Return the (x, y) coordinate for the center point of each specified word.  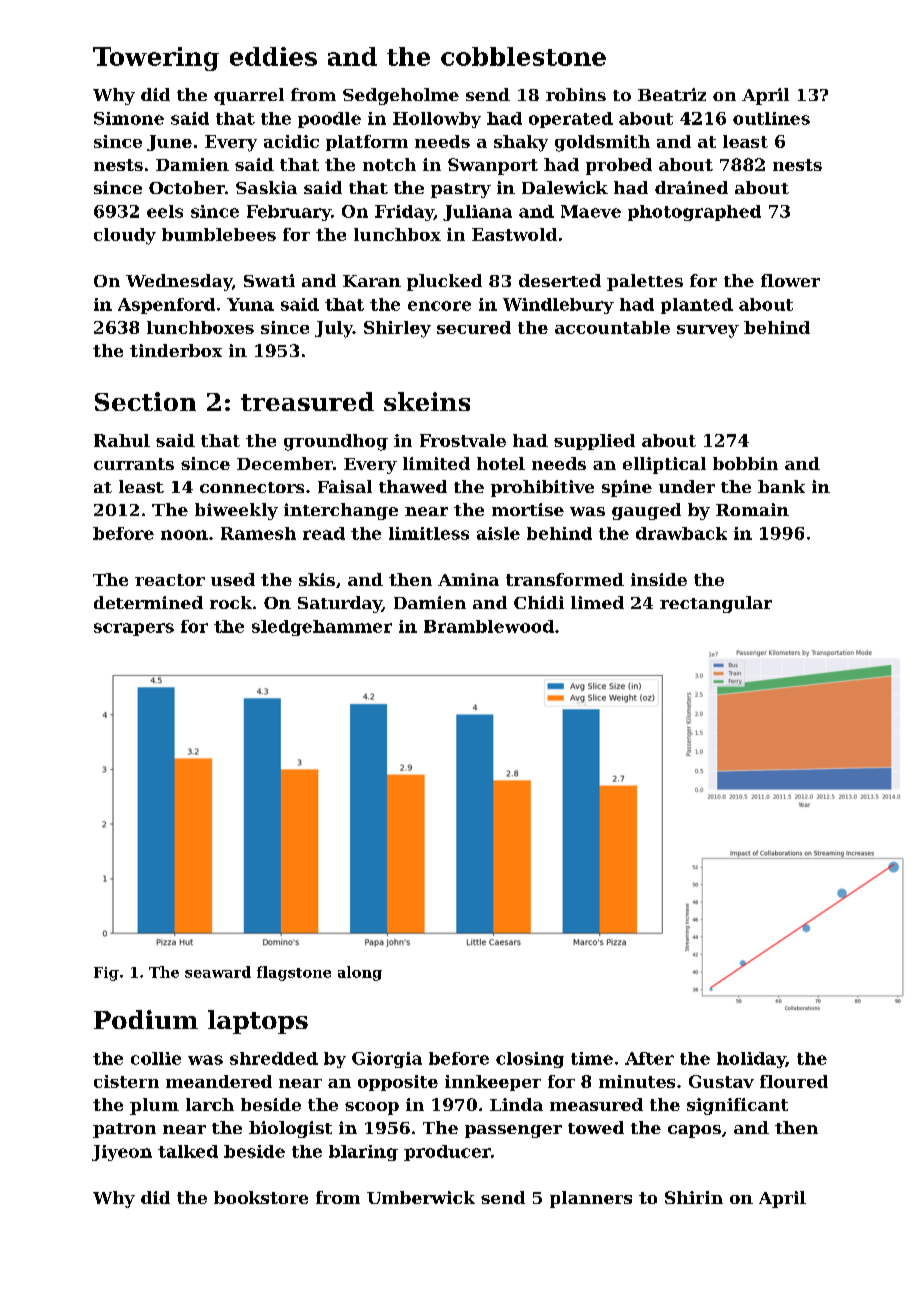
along (360, 973)
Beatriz (672, 94)
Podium (146, 1019)
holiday (751, 1060)
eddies (273, 56)
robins (576, 94)
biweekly (236, 511)
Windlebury (558, 306)
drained (691, 187)
